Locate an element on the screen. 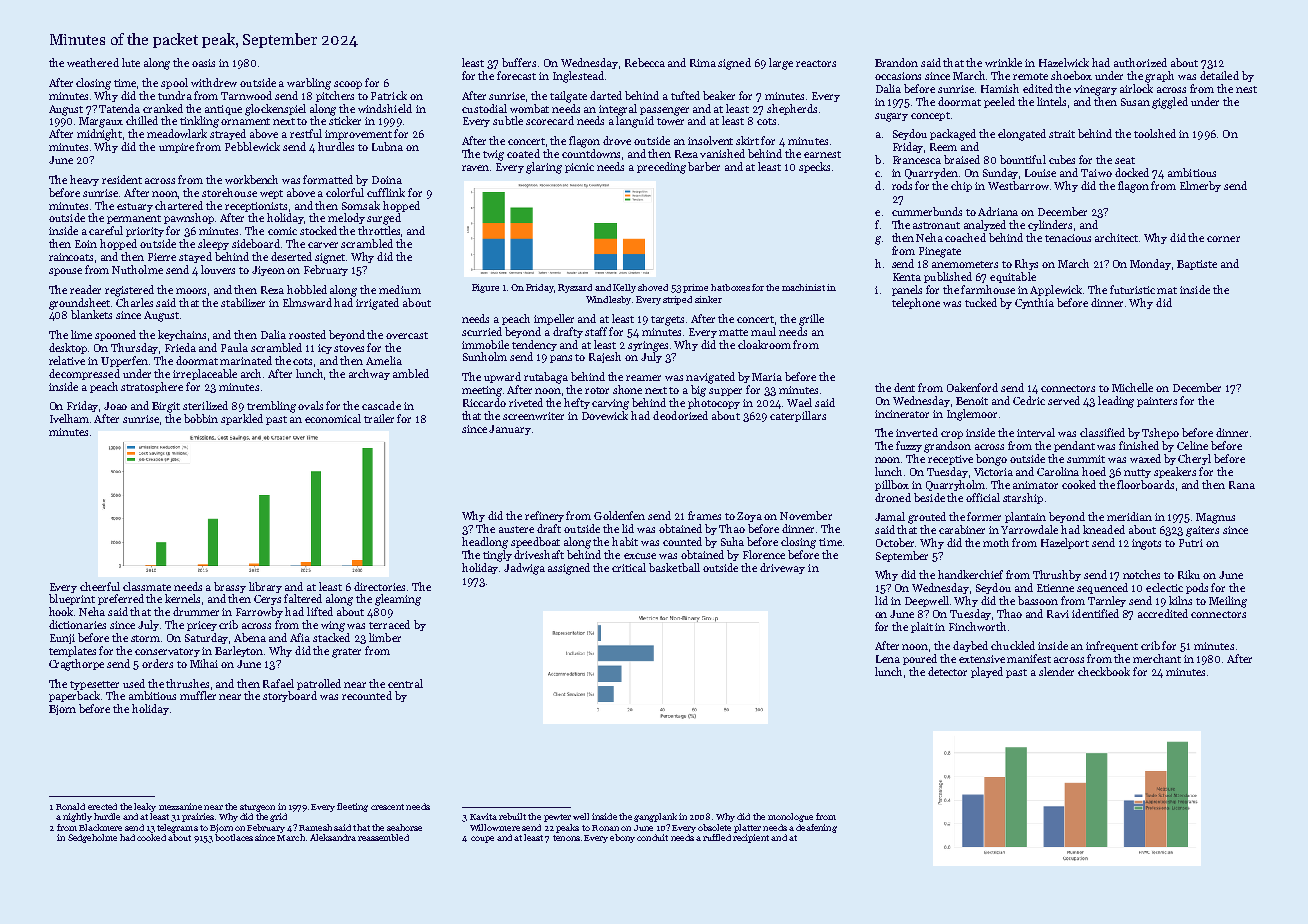 This screenshot has width=1308, height=924. Thrushby is located at coordinates (1057, 575).
